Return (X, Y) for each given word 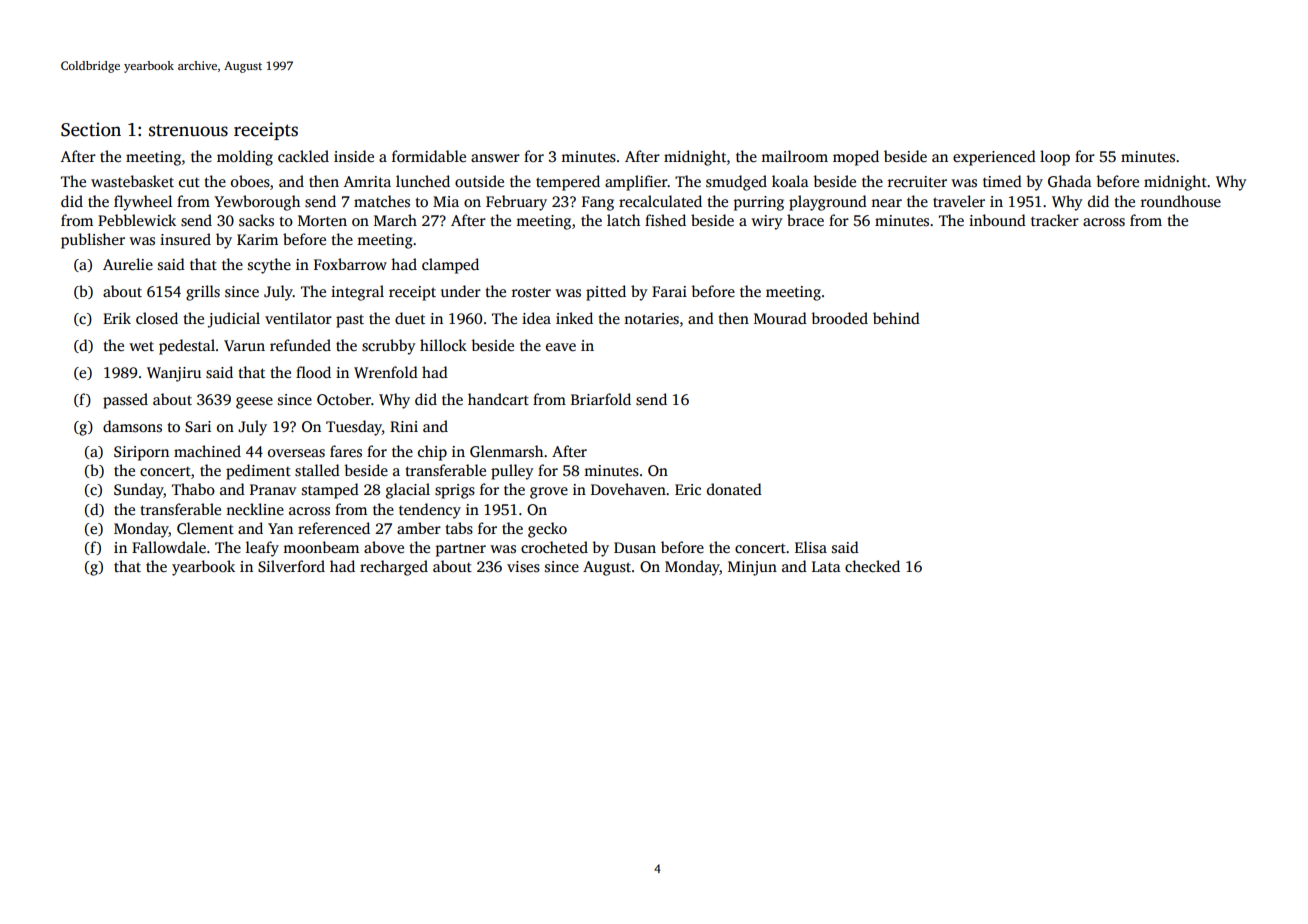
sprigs (455, 491)
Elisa (811, 547)
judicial (233, 320)
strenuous (188, 130)
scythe (269, 266)
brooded (839, 318)
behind (896, 318)
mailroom (794, 156)
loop (1055, 158)
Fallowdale (169, 547)
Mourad (780, 318)
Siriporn (141, 453)
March (395, 220)
